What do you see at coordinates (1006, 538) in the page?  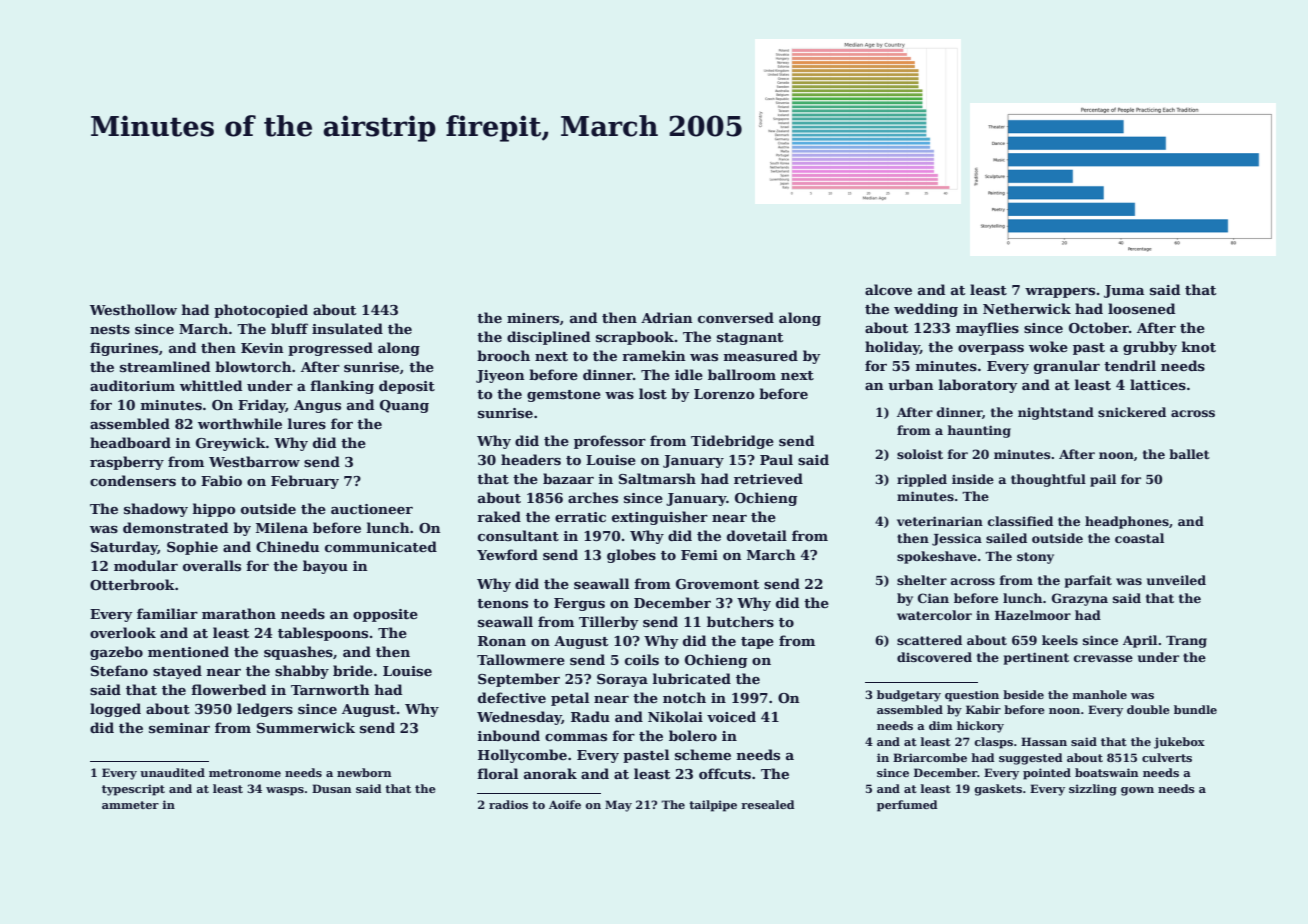 I see `sailed` at bounding box center [1006, 538].
